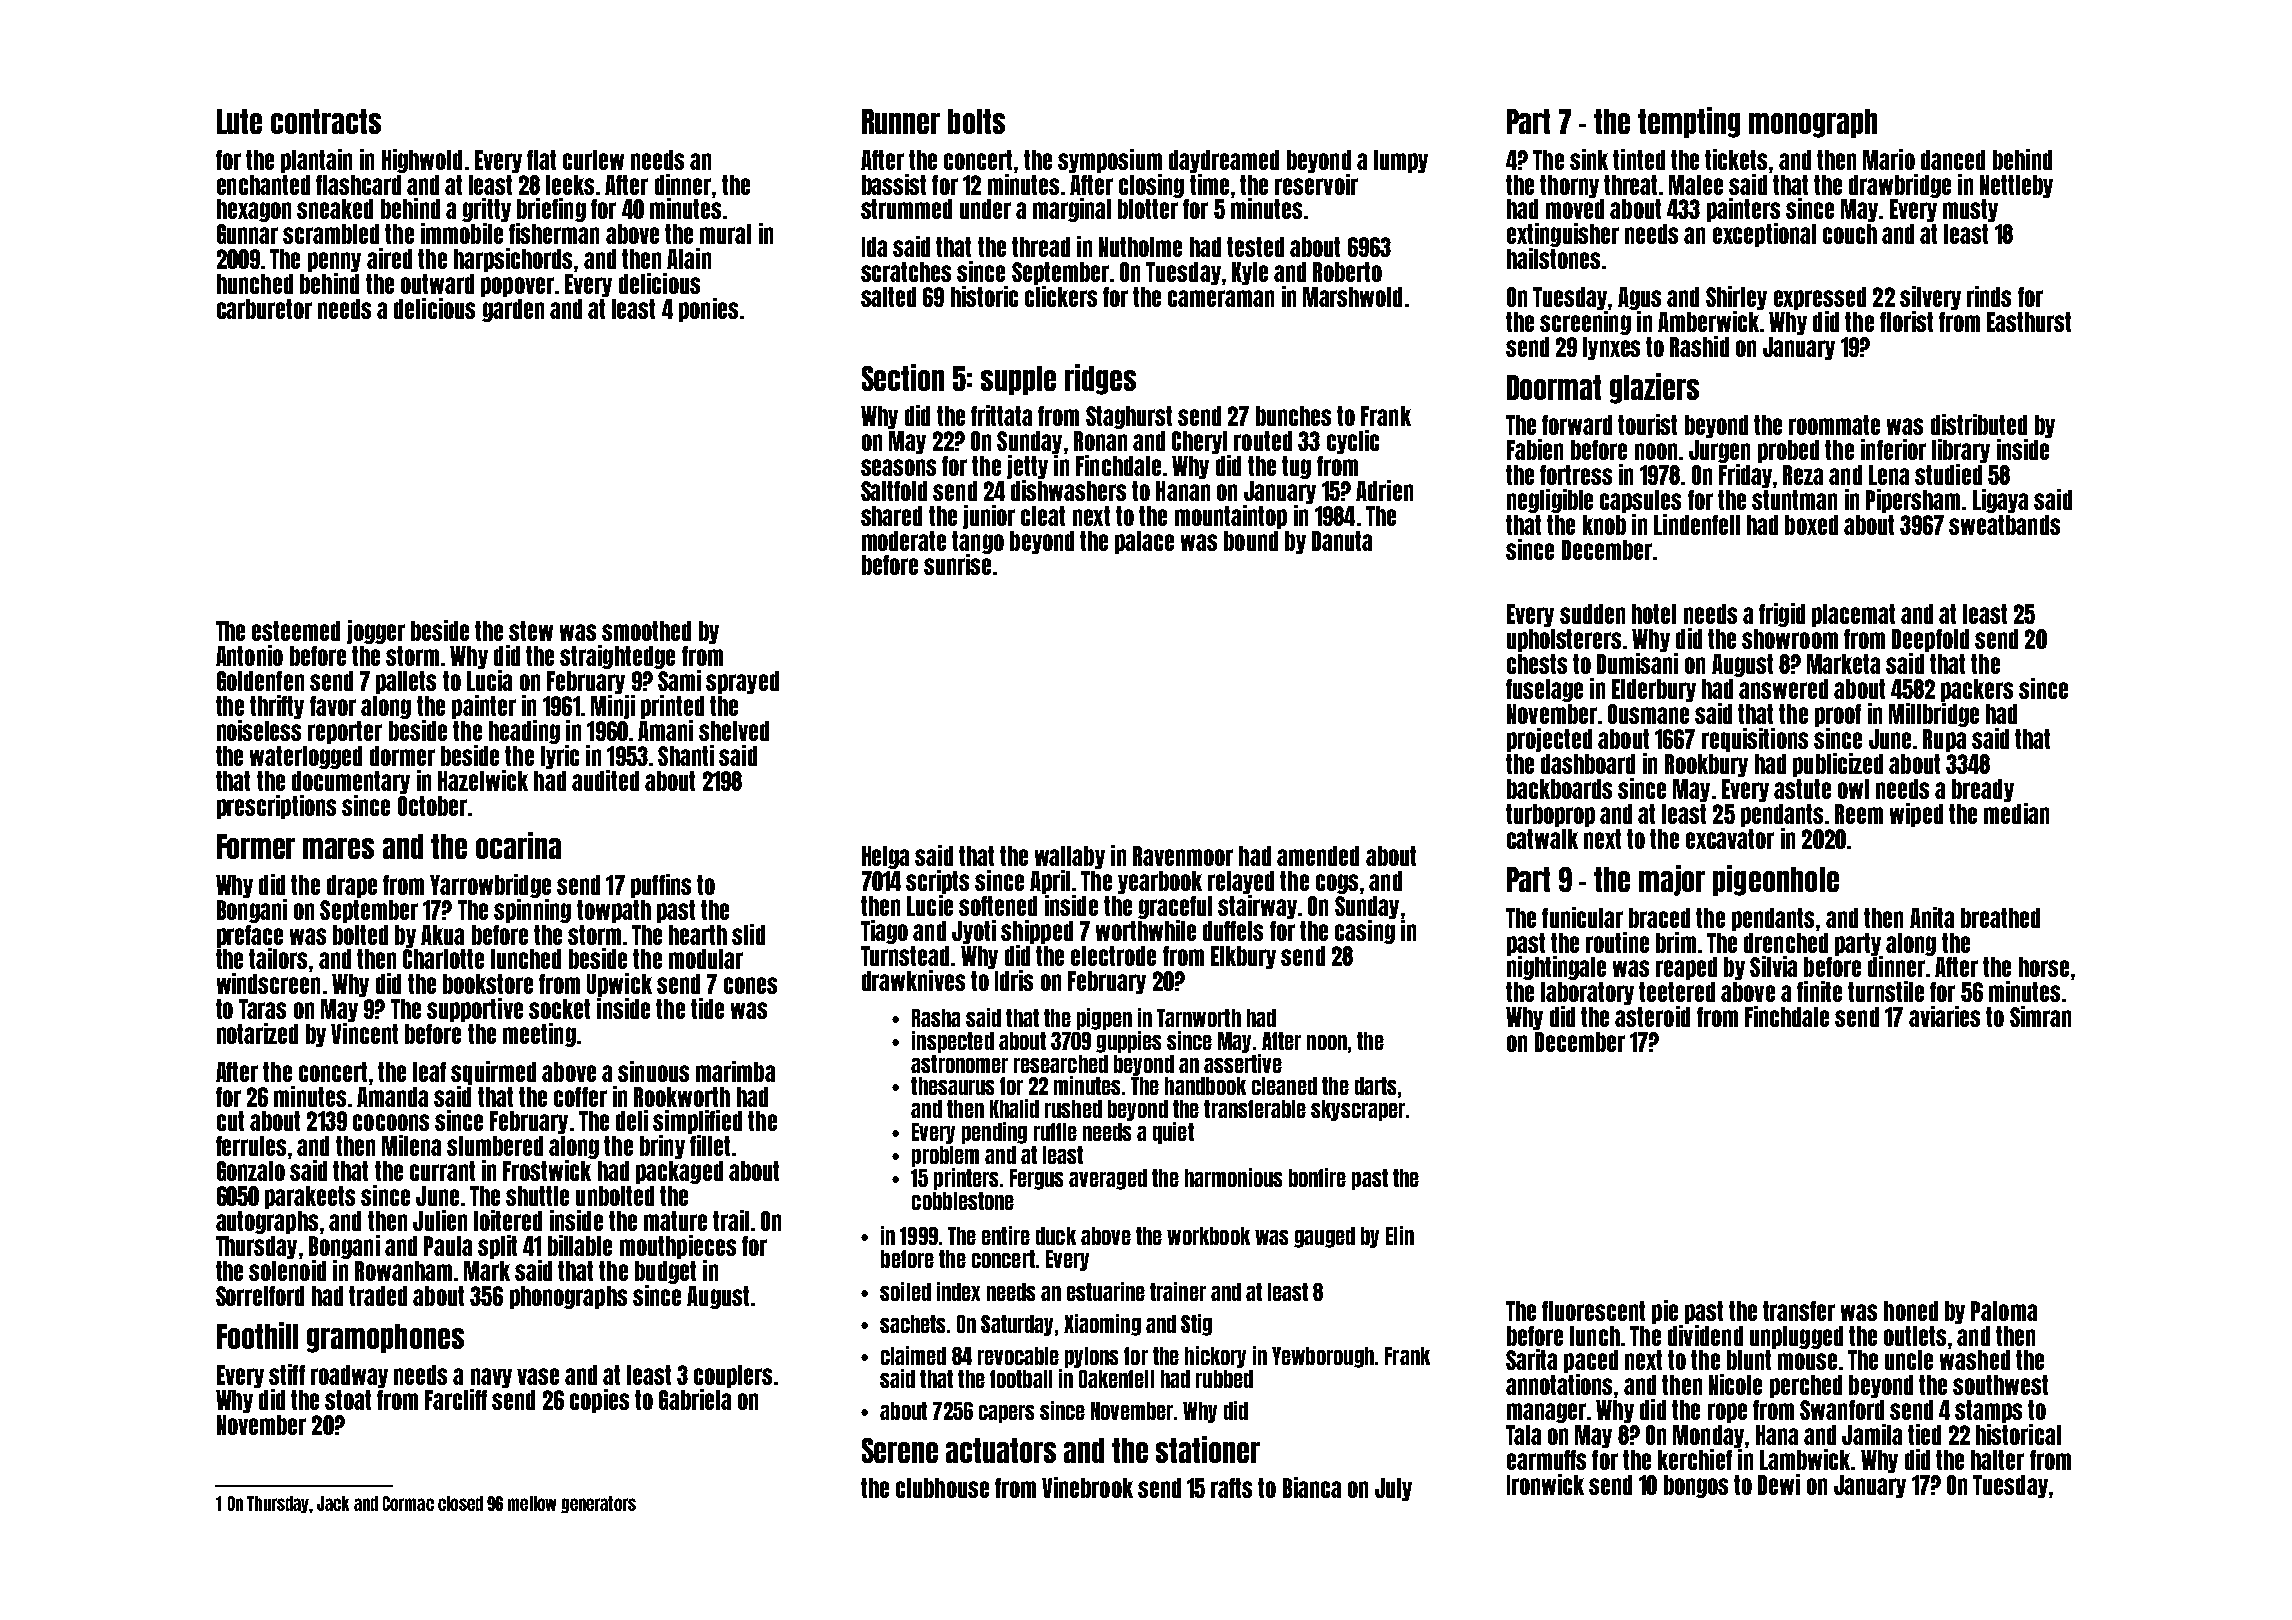 The height and width of the screenshot is (1620, 2292). What do you see at coordinates (352, 886) in the screenshot?
I see `drape` at bounding box center [352, 886].
